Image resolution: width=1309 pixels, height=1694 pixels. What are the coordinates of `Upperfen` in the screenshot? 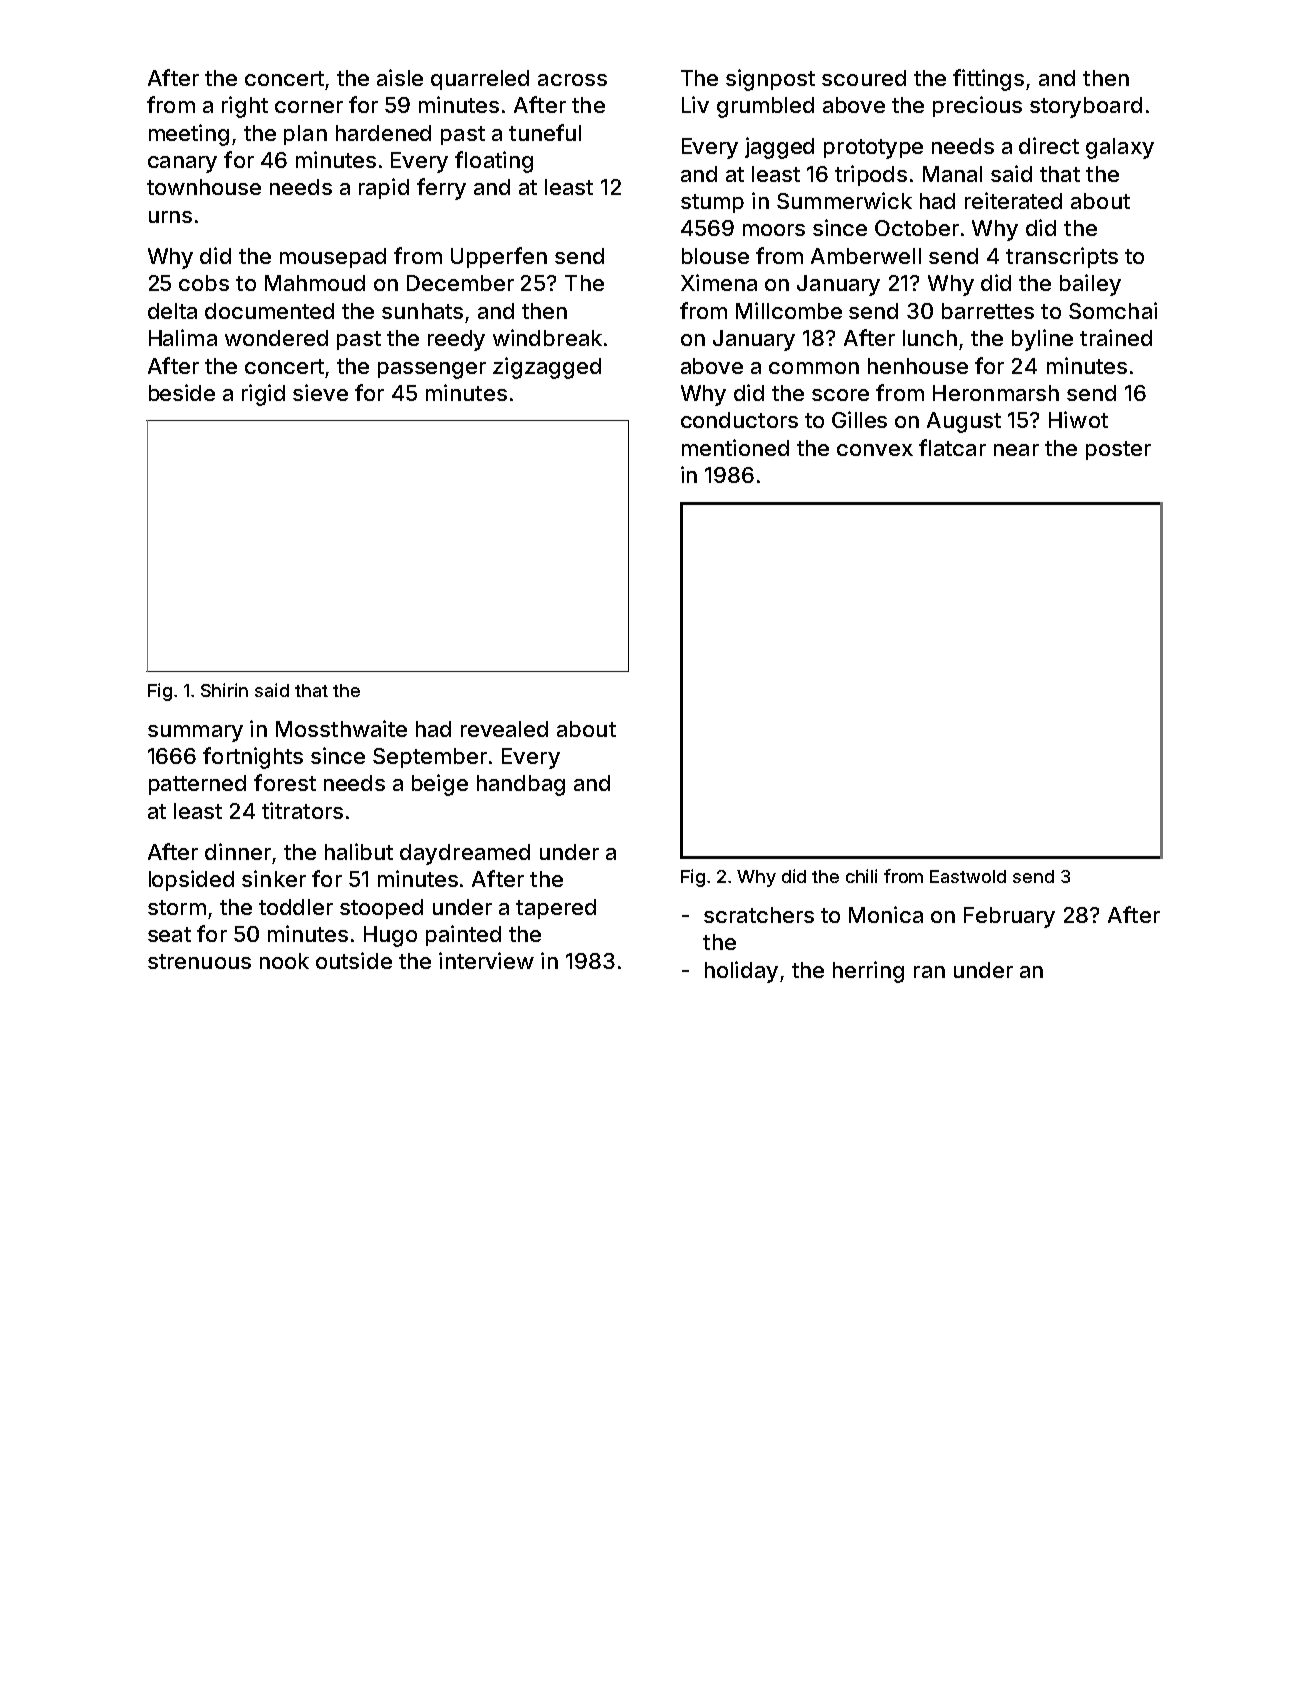 It's located at (499, 257).
